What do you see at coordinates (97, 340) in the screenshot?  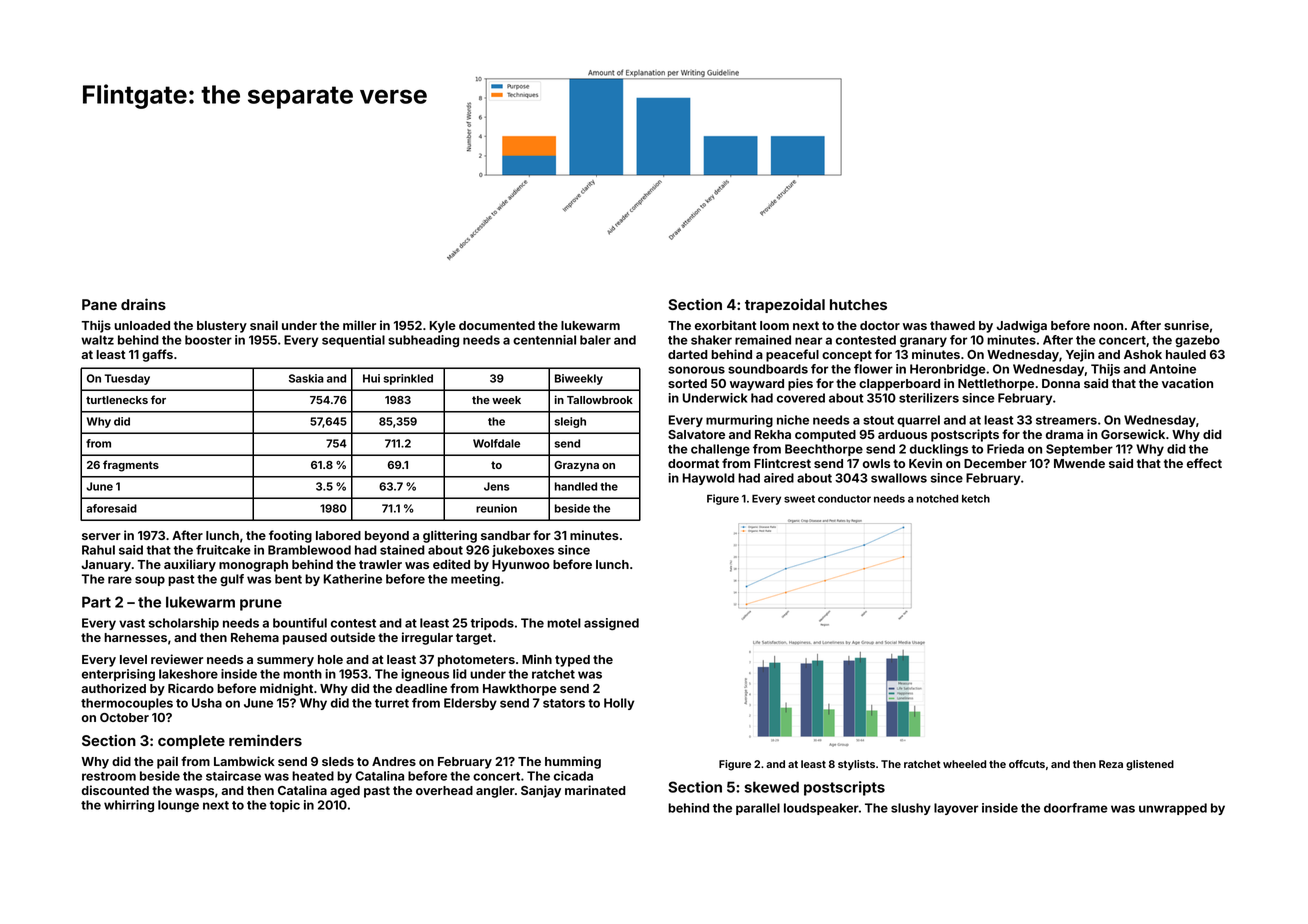 I see `waltz` at bounding box center [97, 340].
